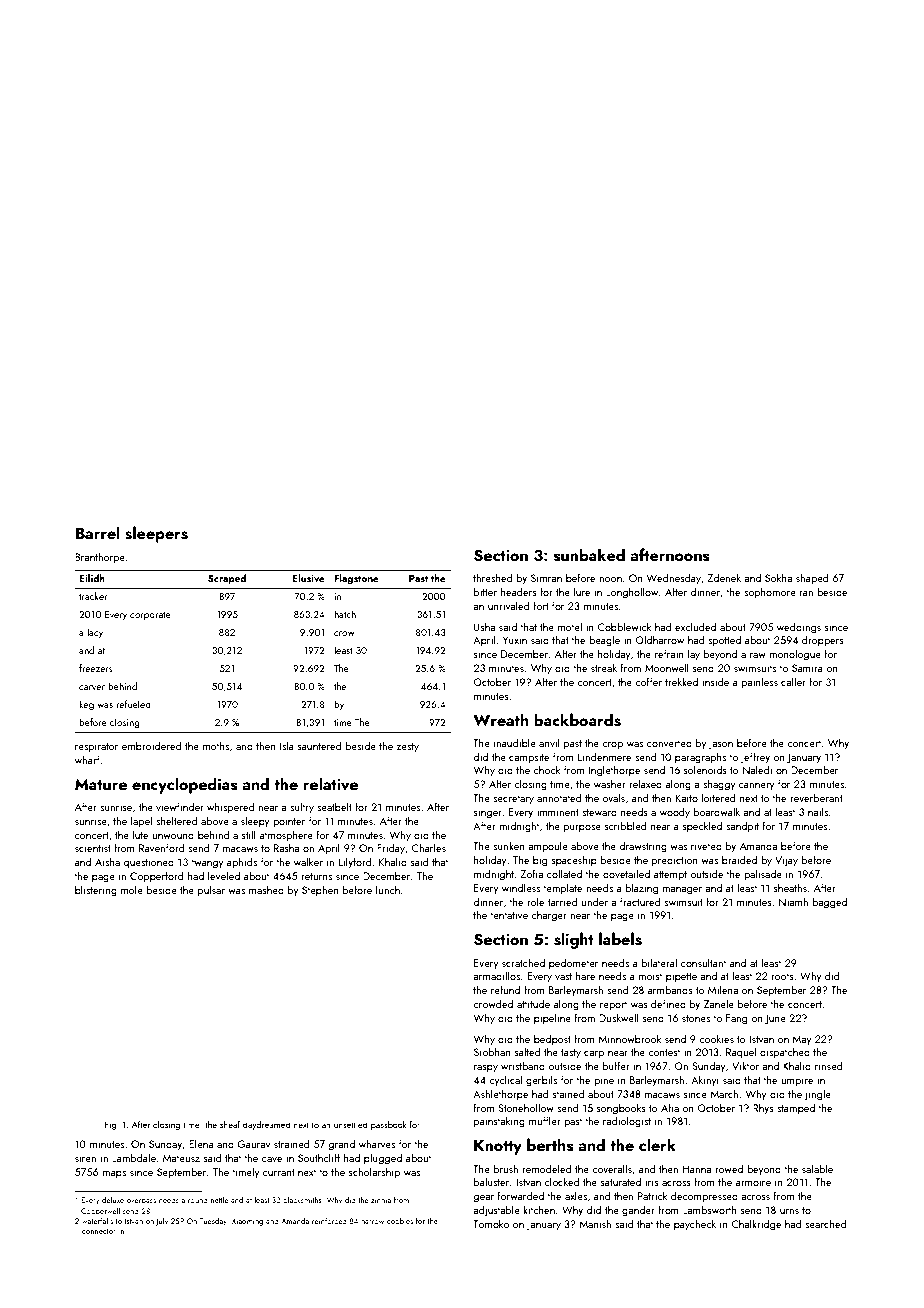 This screenshot has width=924, height=1308. What do you see at coordinates (156, 534) in the screenshot?
I see `sleepers` at bounding box center [156, 534].
